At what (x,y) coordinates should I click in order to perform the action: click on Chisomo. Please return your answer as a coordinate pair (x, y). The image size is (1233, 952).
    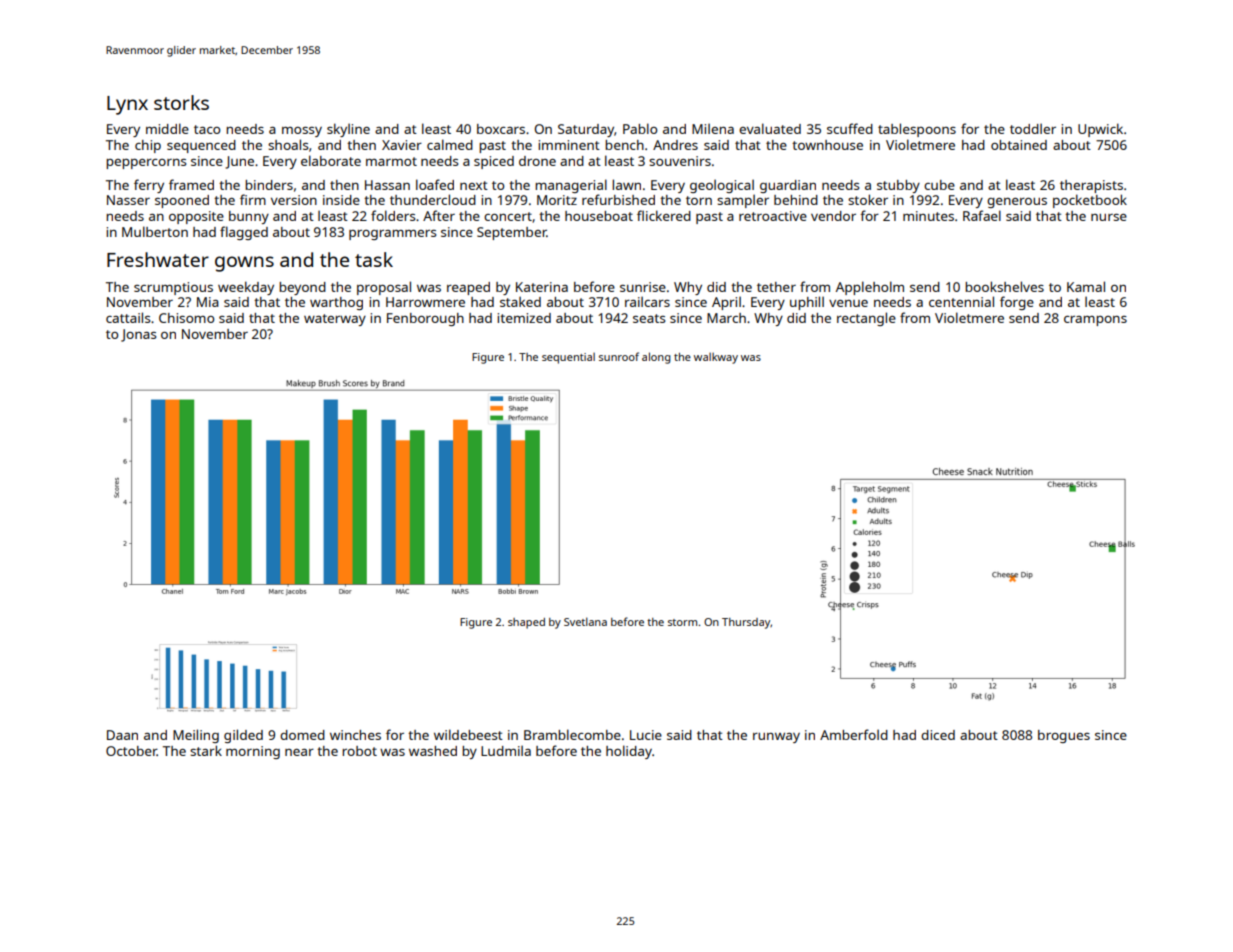
    Looking at the image, I should click on (186, 318).
